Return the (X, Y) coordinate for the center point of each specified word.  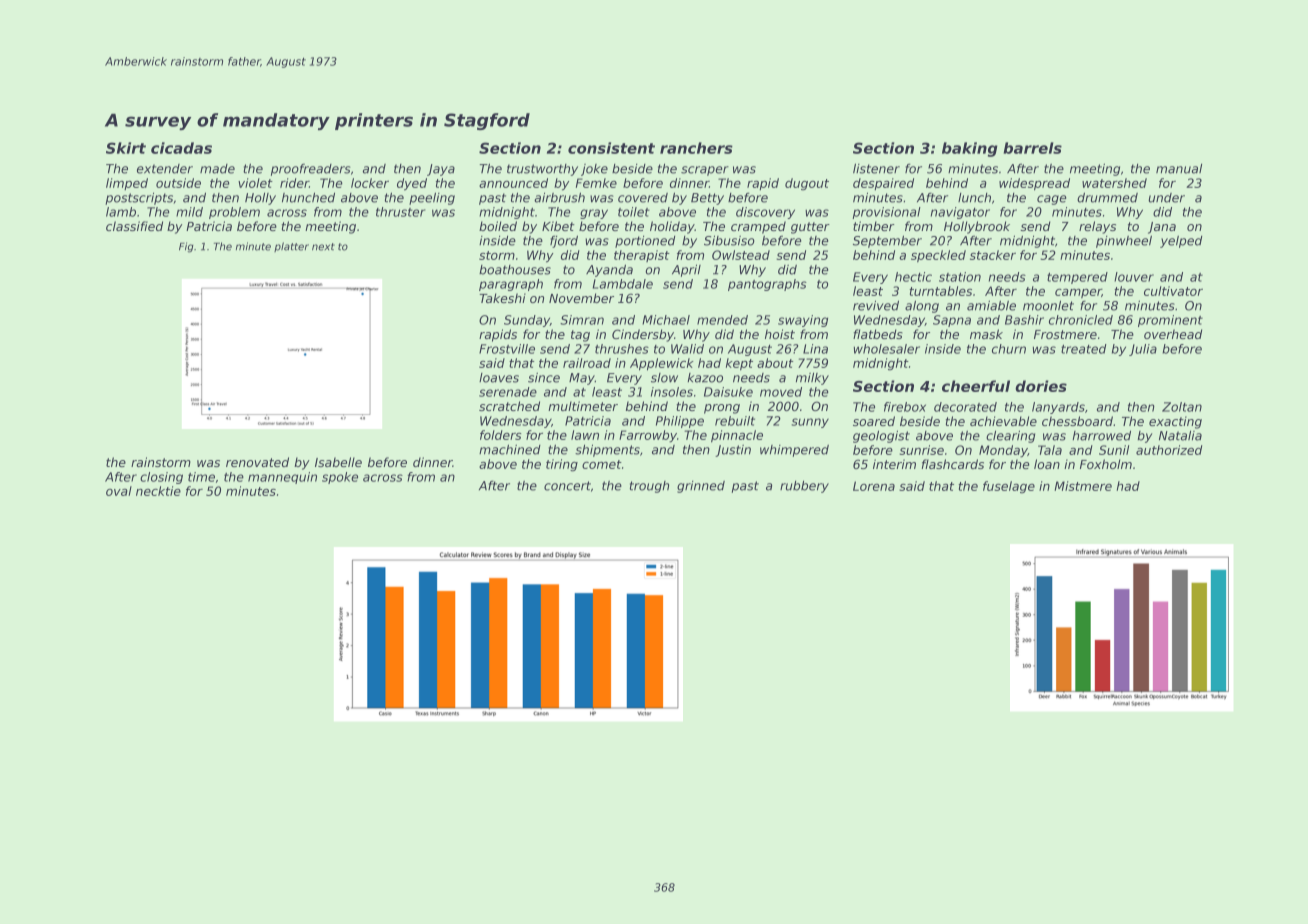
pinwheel (1124, 242)
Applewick (662, 364)
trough (649, 487)
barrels (1032, 148)
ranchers (696, 148)
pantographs (767, 285)
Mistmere (1083, 486)
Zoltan (1182, 407)
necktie (158, 491)
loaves (499, 378)
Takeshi (502, 298)
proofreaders (311, 170)
